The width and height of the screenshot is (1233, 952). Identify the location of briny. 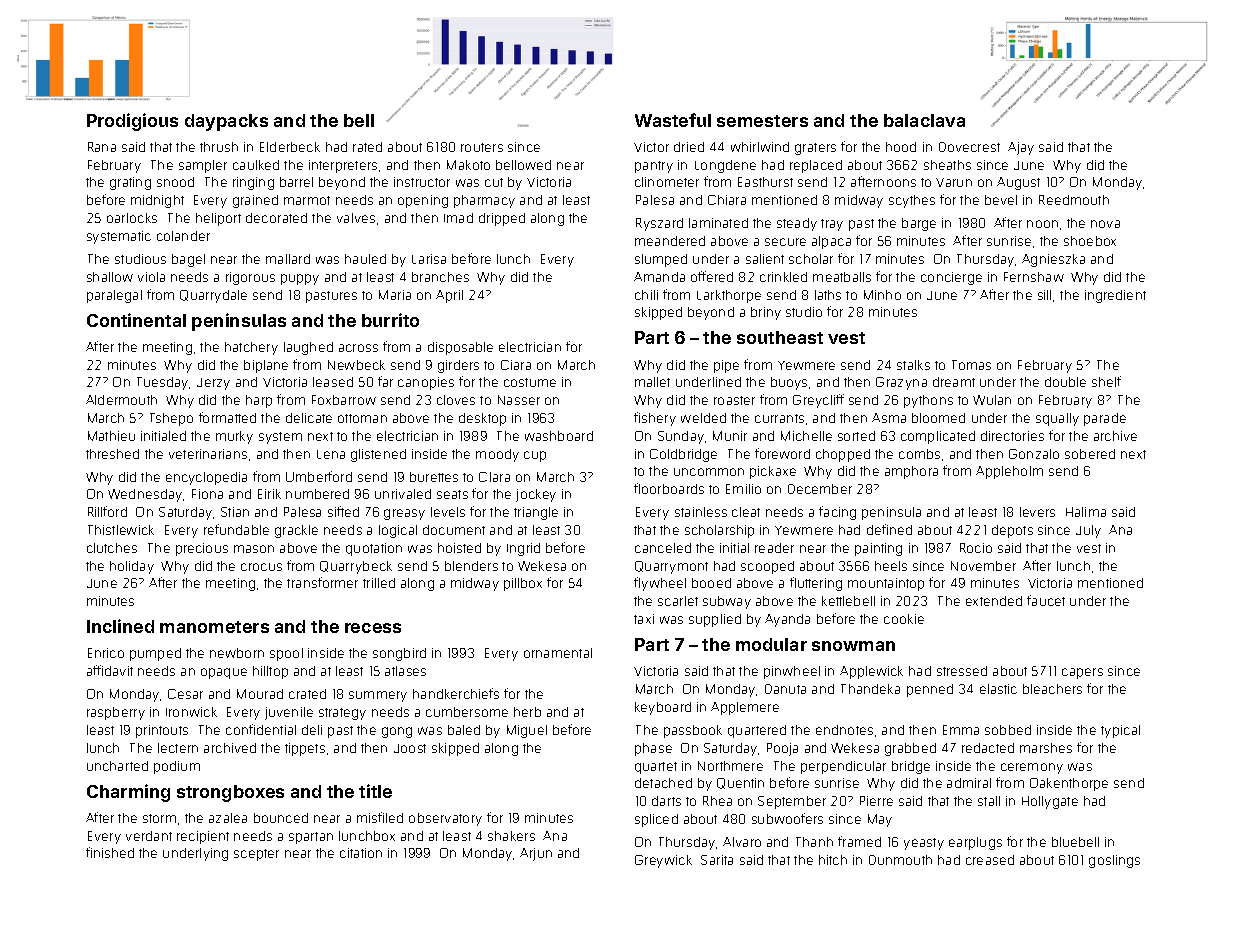
(766, 313).
